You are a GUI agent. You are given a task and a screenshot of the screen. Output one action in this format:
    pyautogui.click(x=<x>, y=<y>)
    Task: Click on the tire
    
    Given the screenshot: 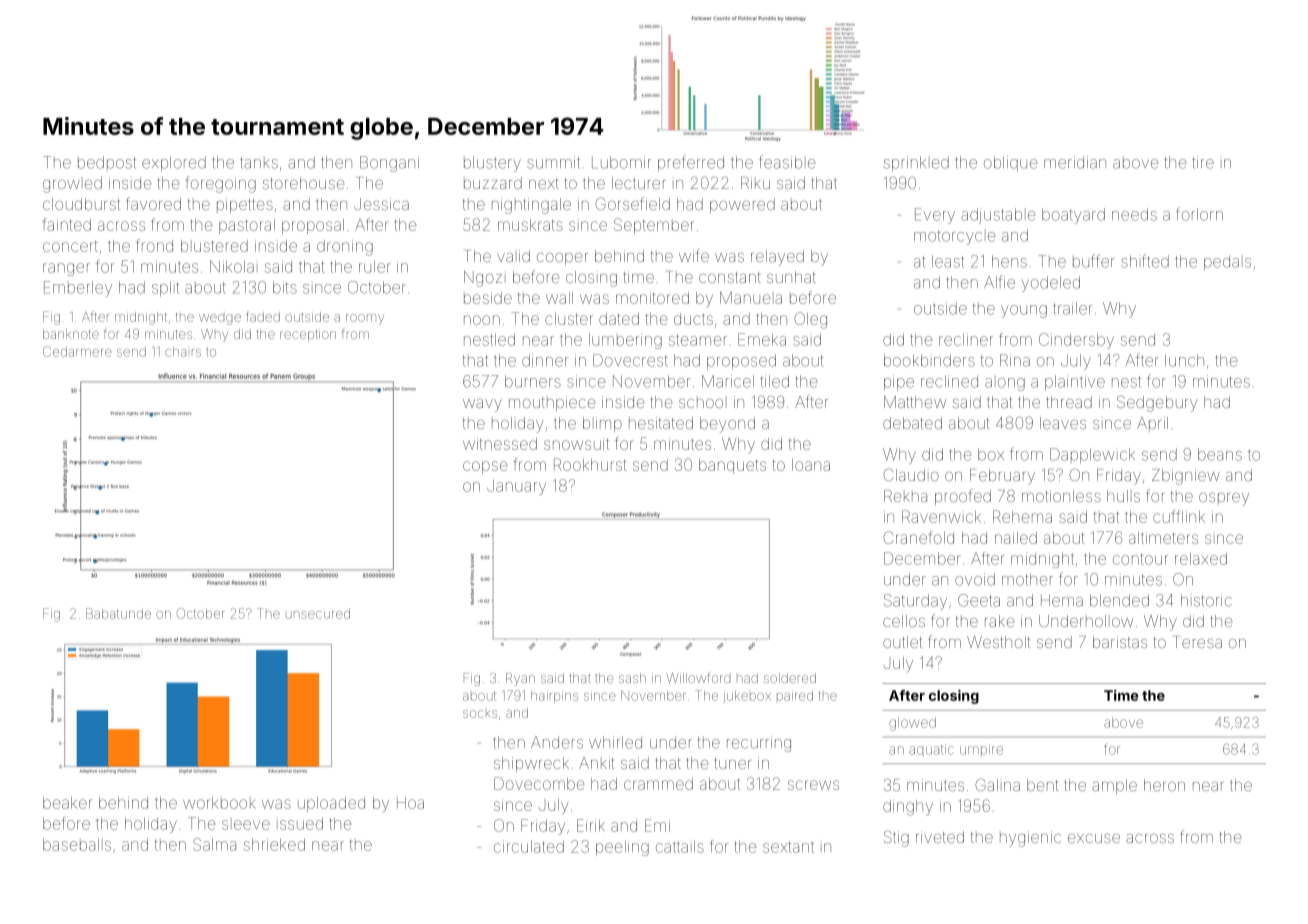 What is the action you would take?
    pyautogui.click(x=1203, y=162)
